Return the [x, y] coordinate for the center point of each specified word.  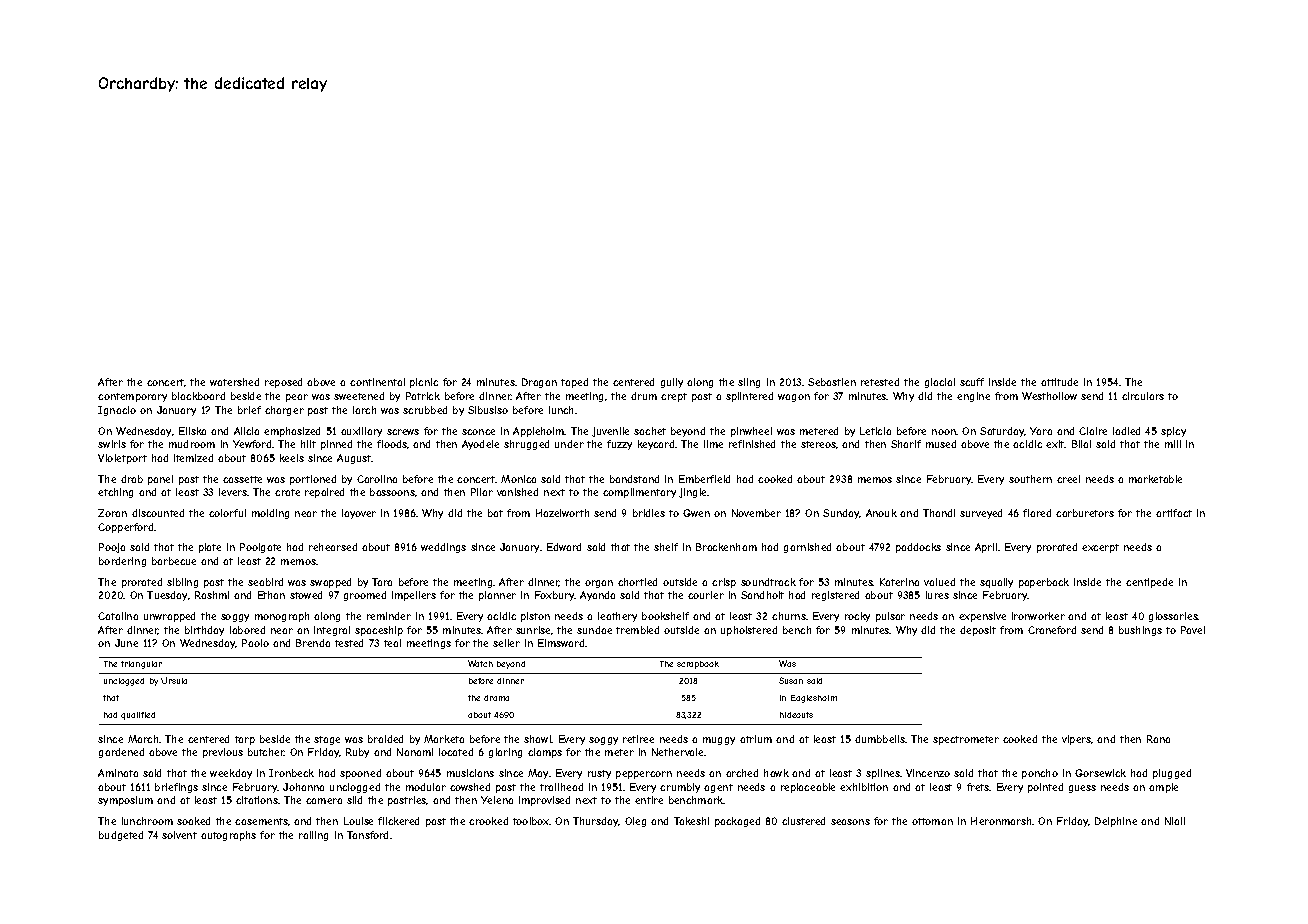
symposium [125, 801]
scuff [972, 382]
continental [377, 382]
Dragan [539, 383]
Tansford [367, 835]
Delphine [1116, 822]
